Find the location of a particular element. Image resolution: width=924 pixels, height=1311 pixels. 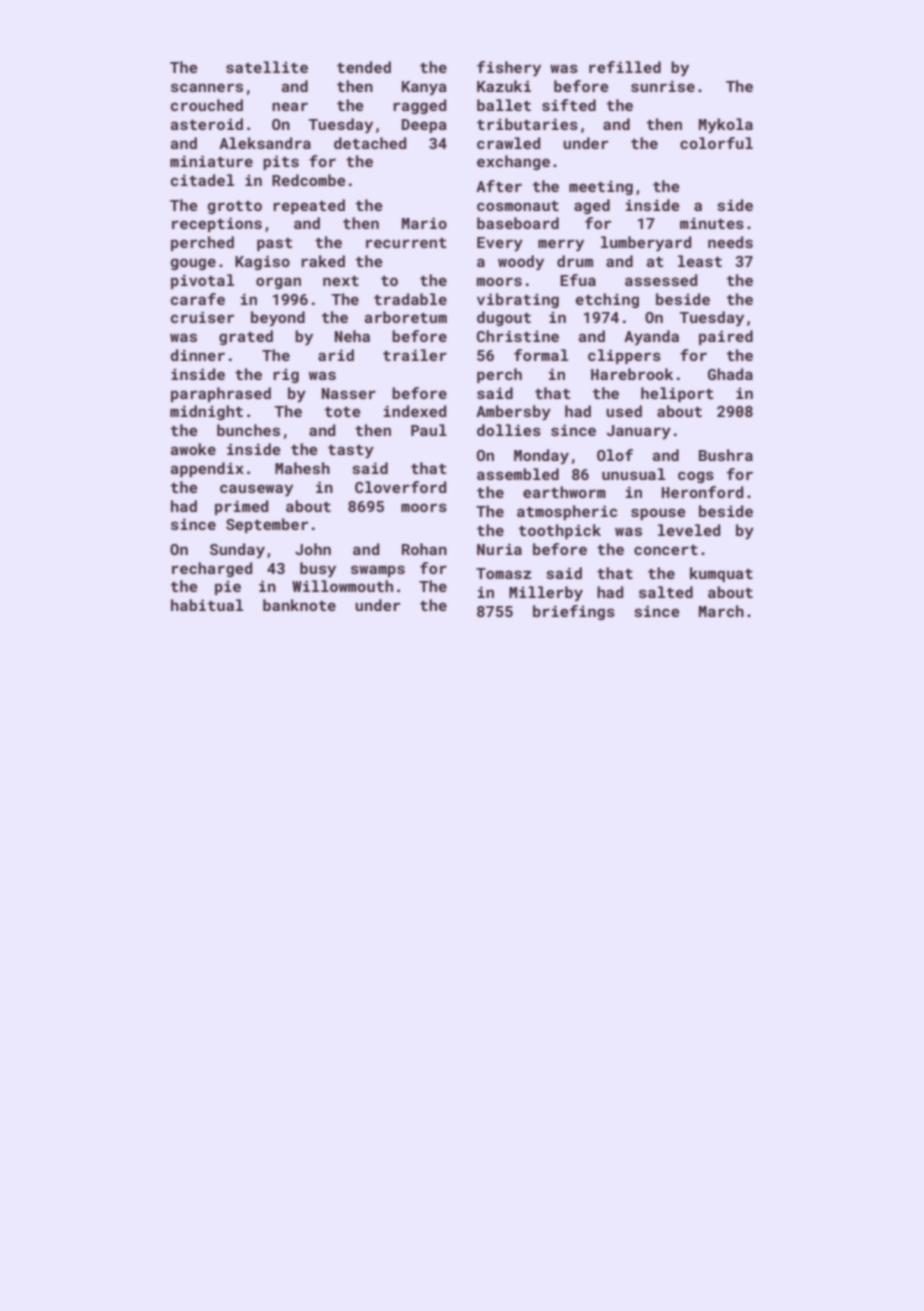

dinner is located at coordinates (198, 355).
